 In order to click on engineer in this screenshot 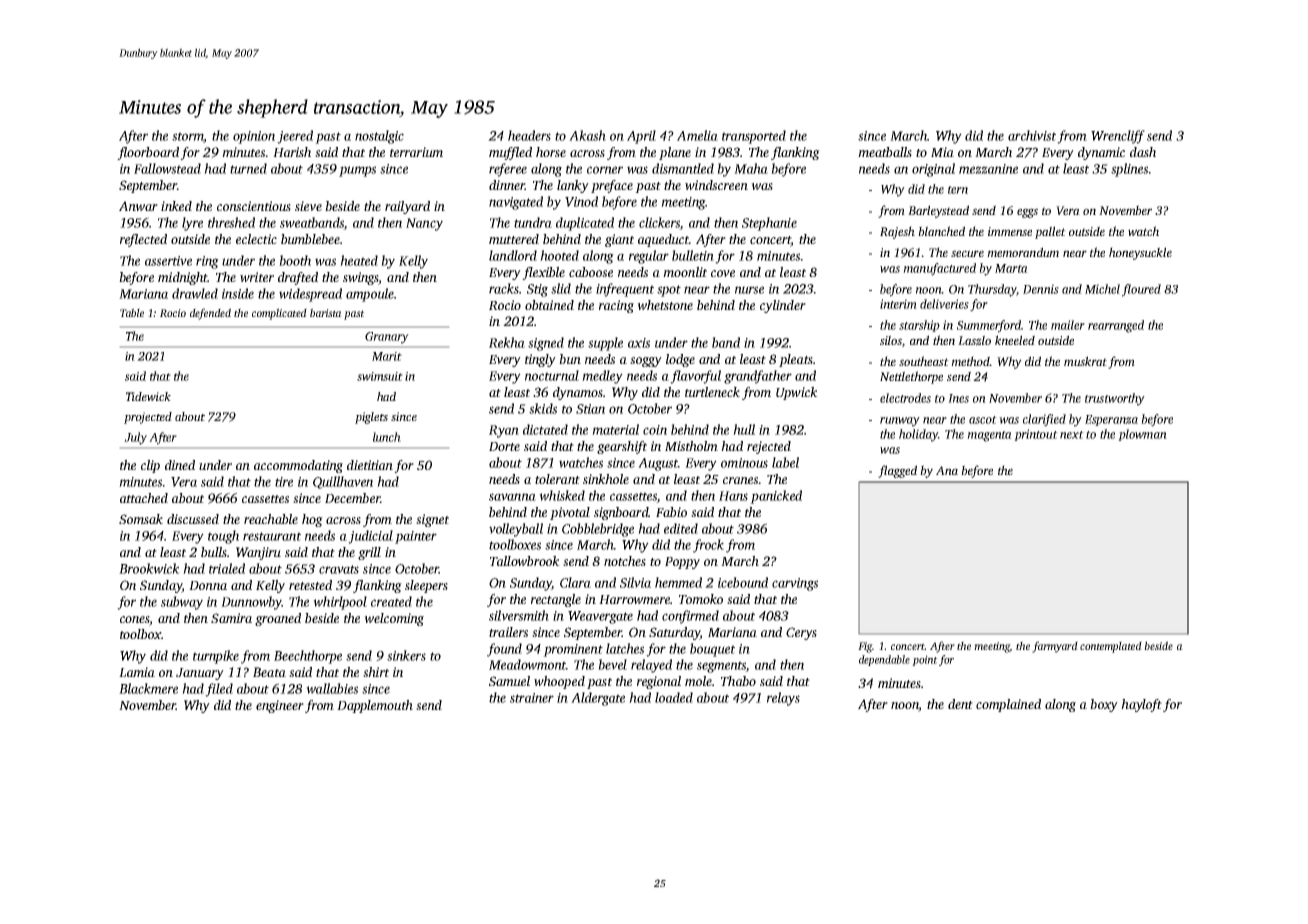, I will do `click(280, 706)`.
